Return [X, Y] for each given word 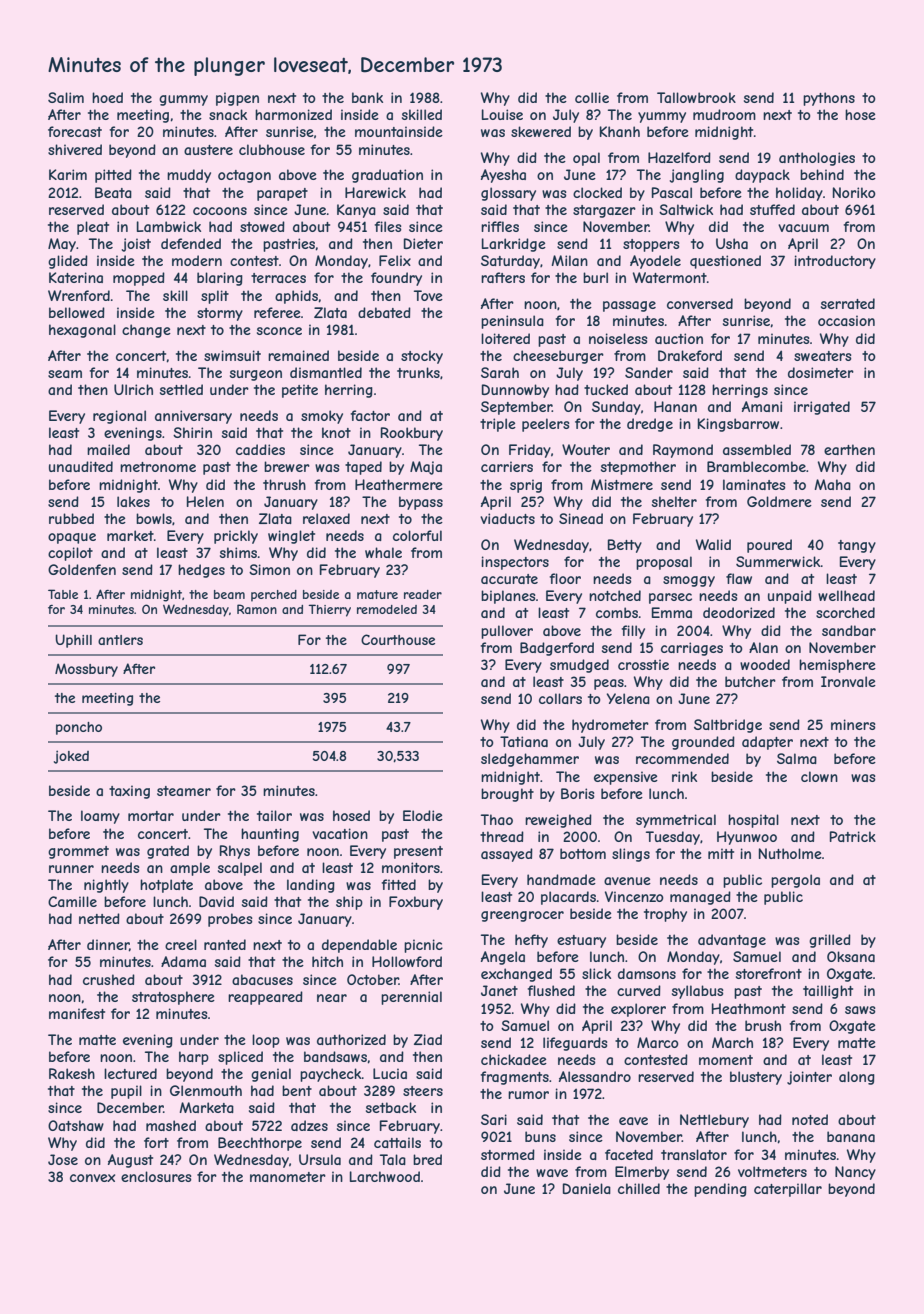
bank [367, 97]
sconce [279, 331]
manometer [288, 1177]
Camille [72, 901]
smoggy [689, 581]
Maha [832, 484]
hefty [531, 941]
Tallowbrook [696, 97]
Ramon [257, 609]
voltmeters [772, 1171]
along [857, 1078]
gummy [183, 100]
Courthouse [398, 639]
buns [540, 1136]
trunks [418, 372]
